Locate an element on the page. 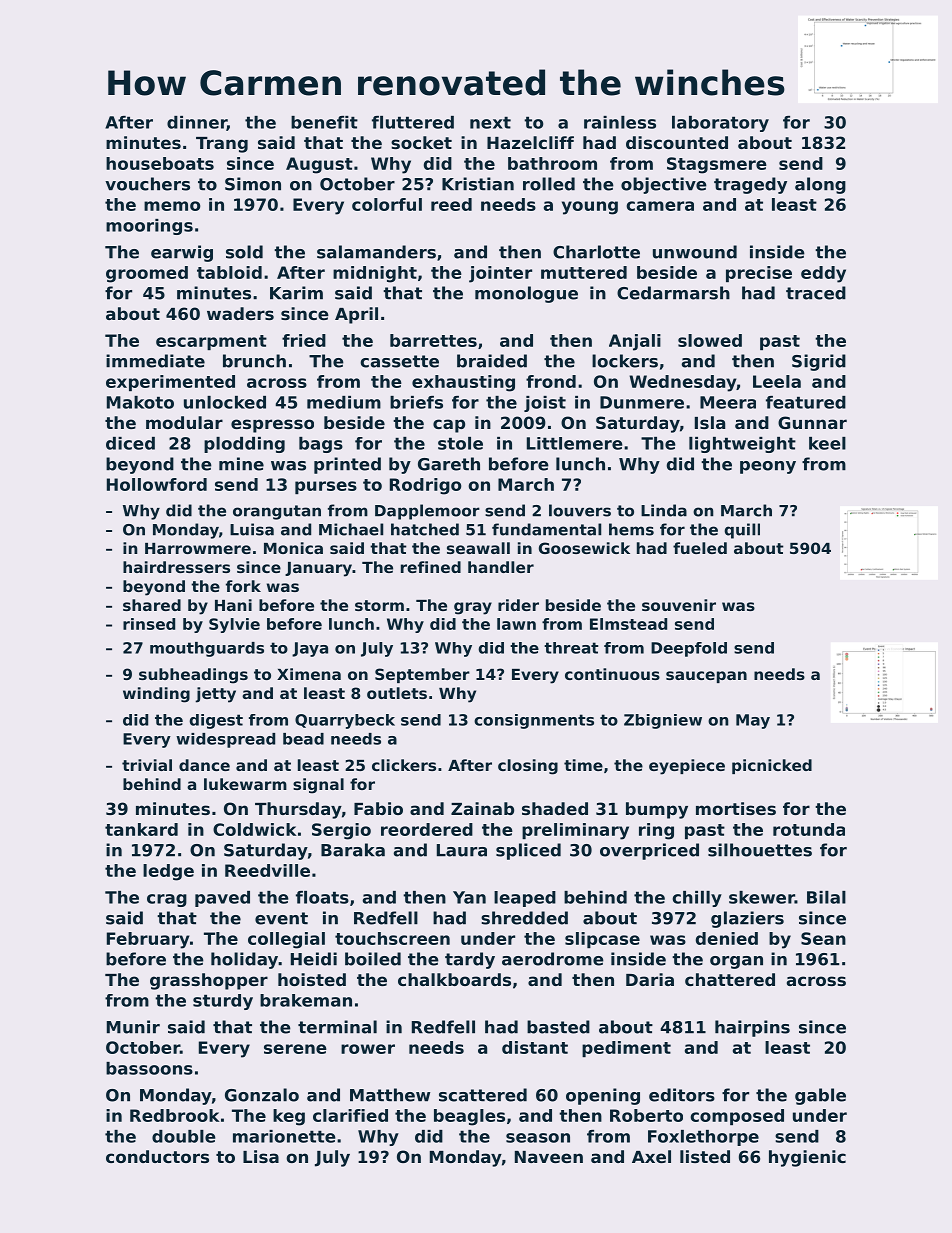 The height and width of the image is (1233, 952). rolled is located at coordinates (549, 184).
